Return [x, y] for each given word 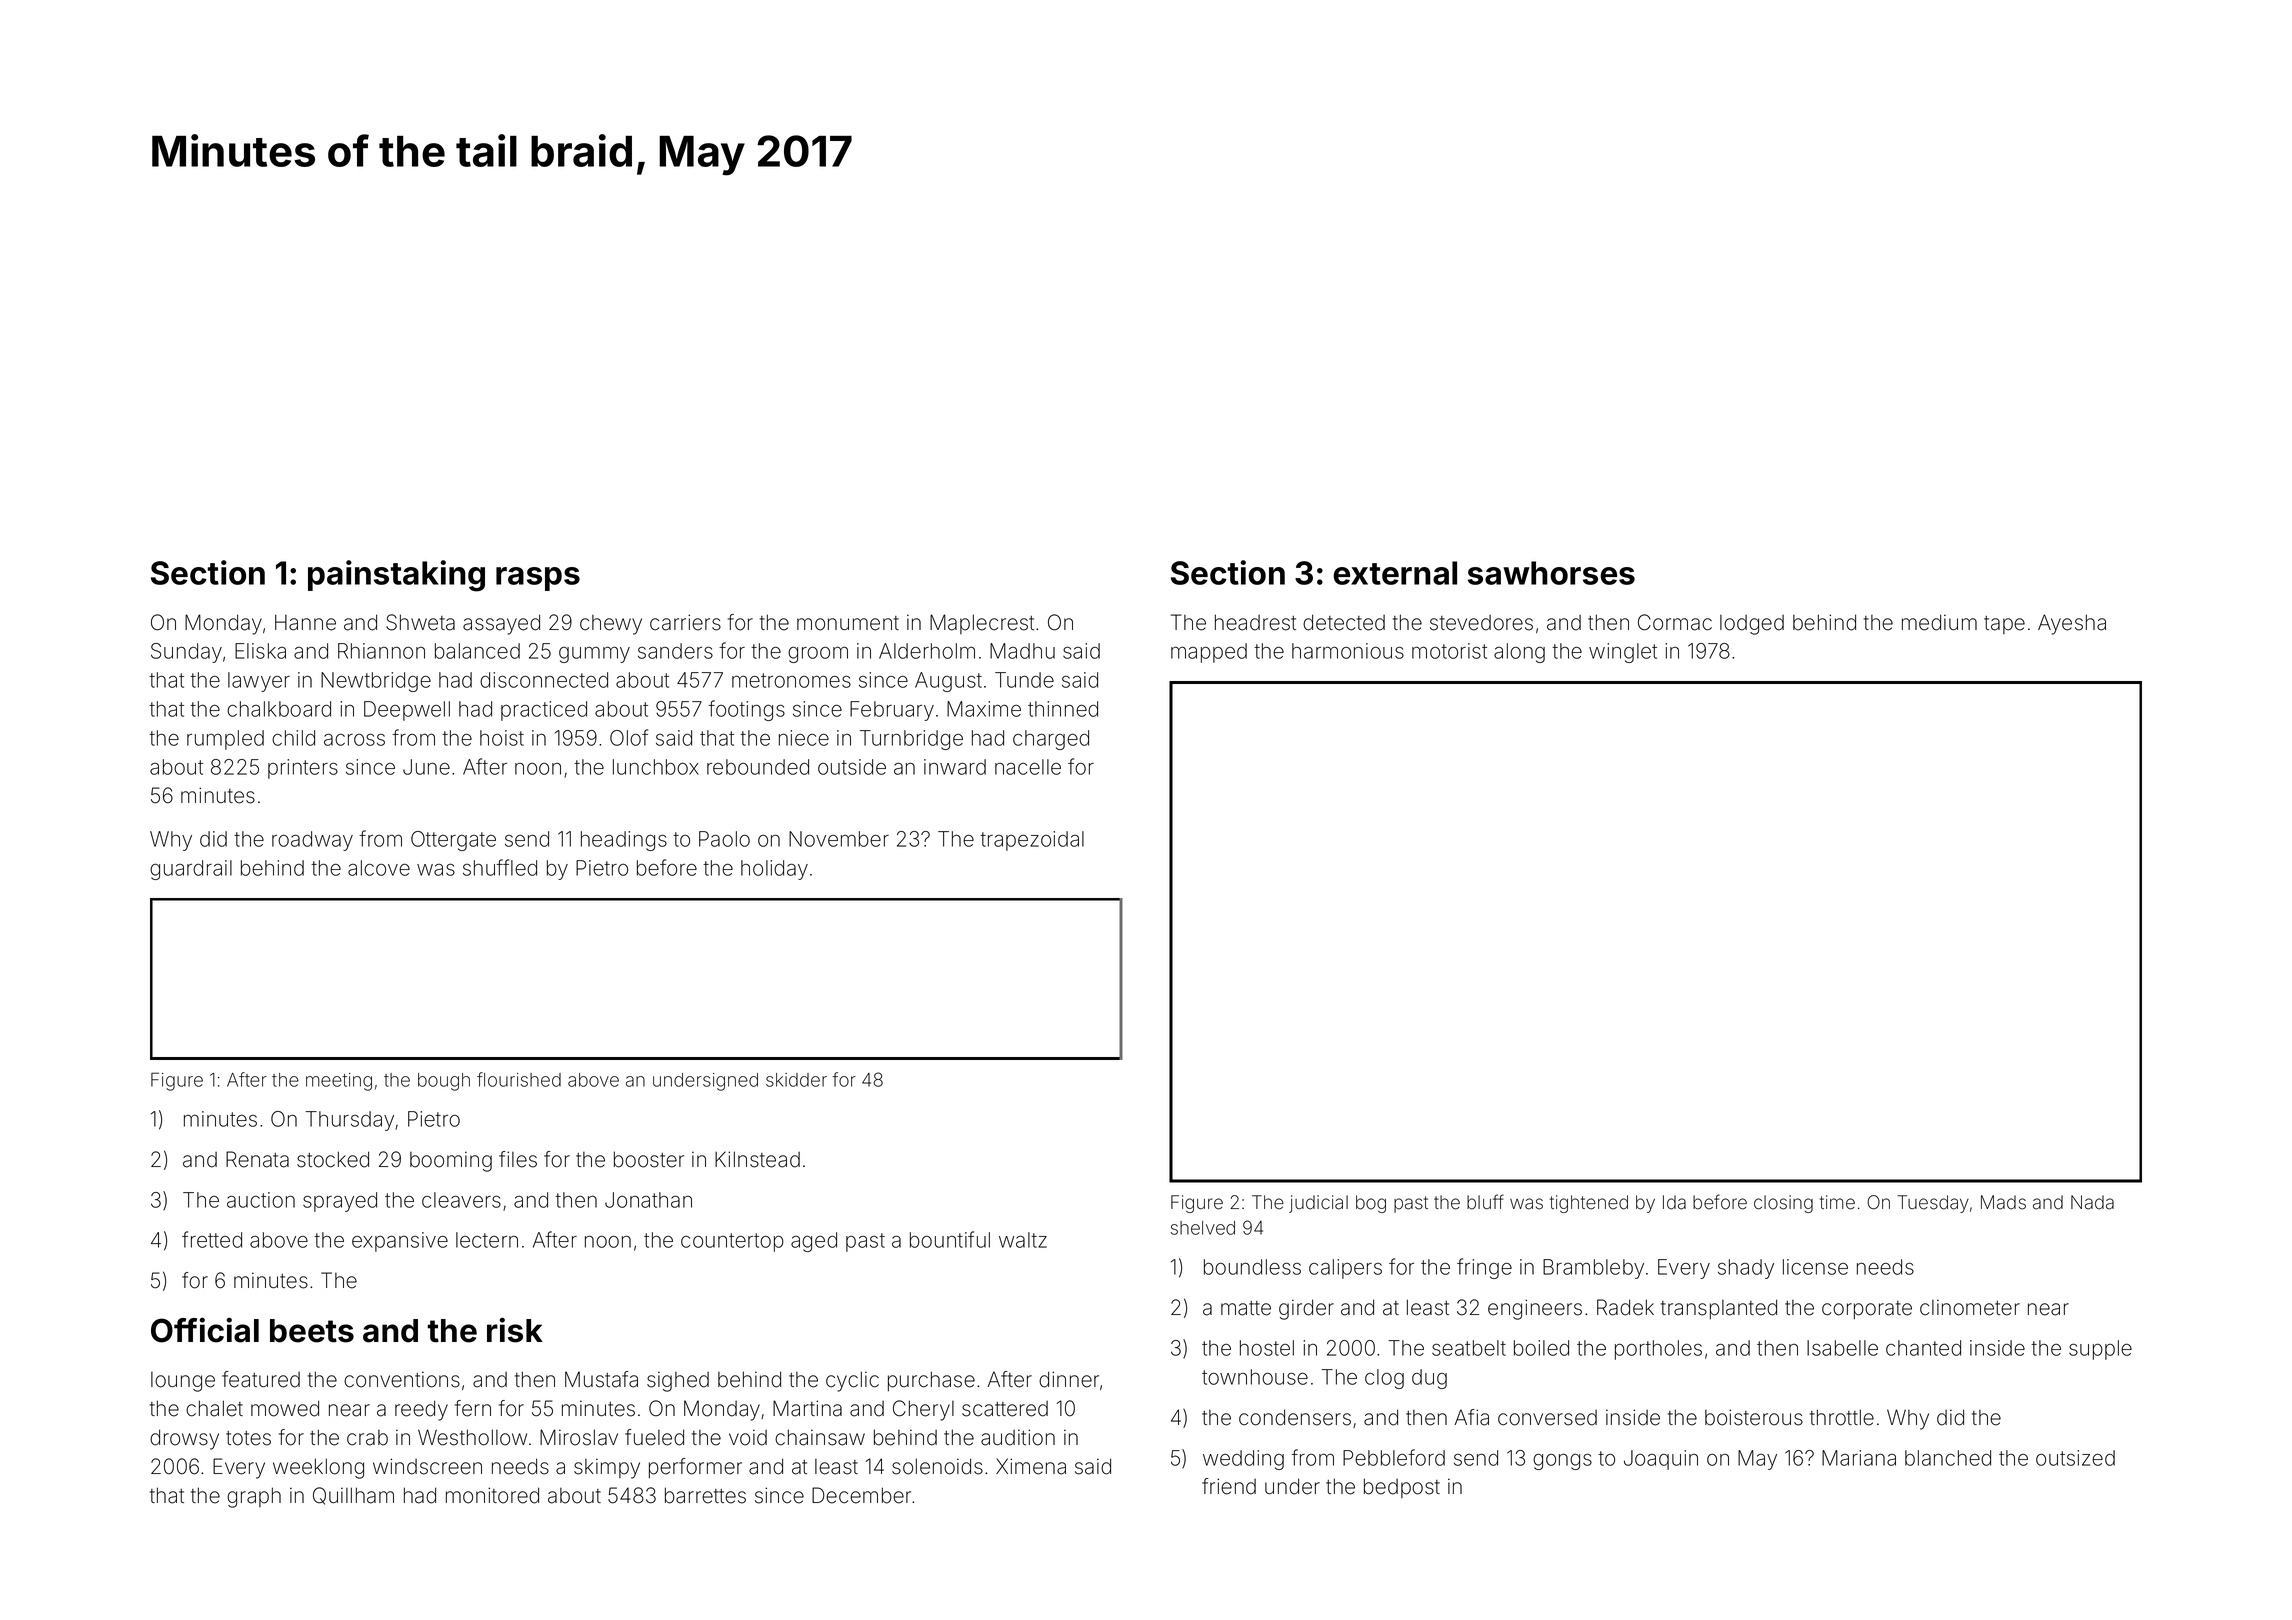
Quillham [353, 1496]
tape [2004, 625]
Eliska [260, 651]
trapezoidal [1032, 841]
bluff [1485, 1202]
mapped [1209, 653]
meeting [339, 1082]
